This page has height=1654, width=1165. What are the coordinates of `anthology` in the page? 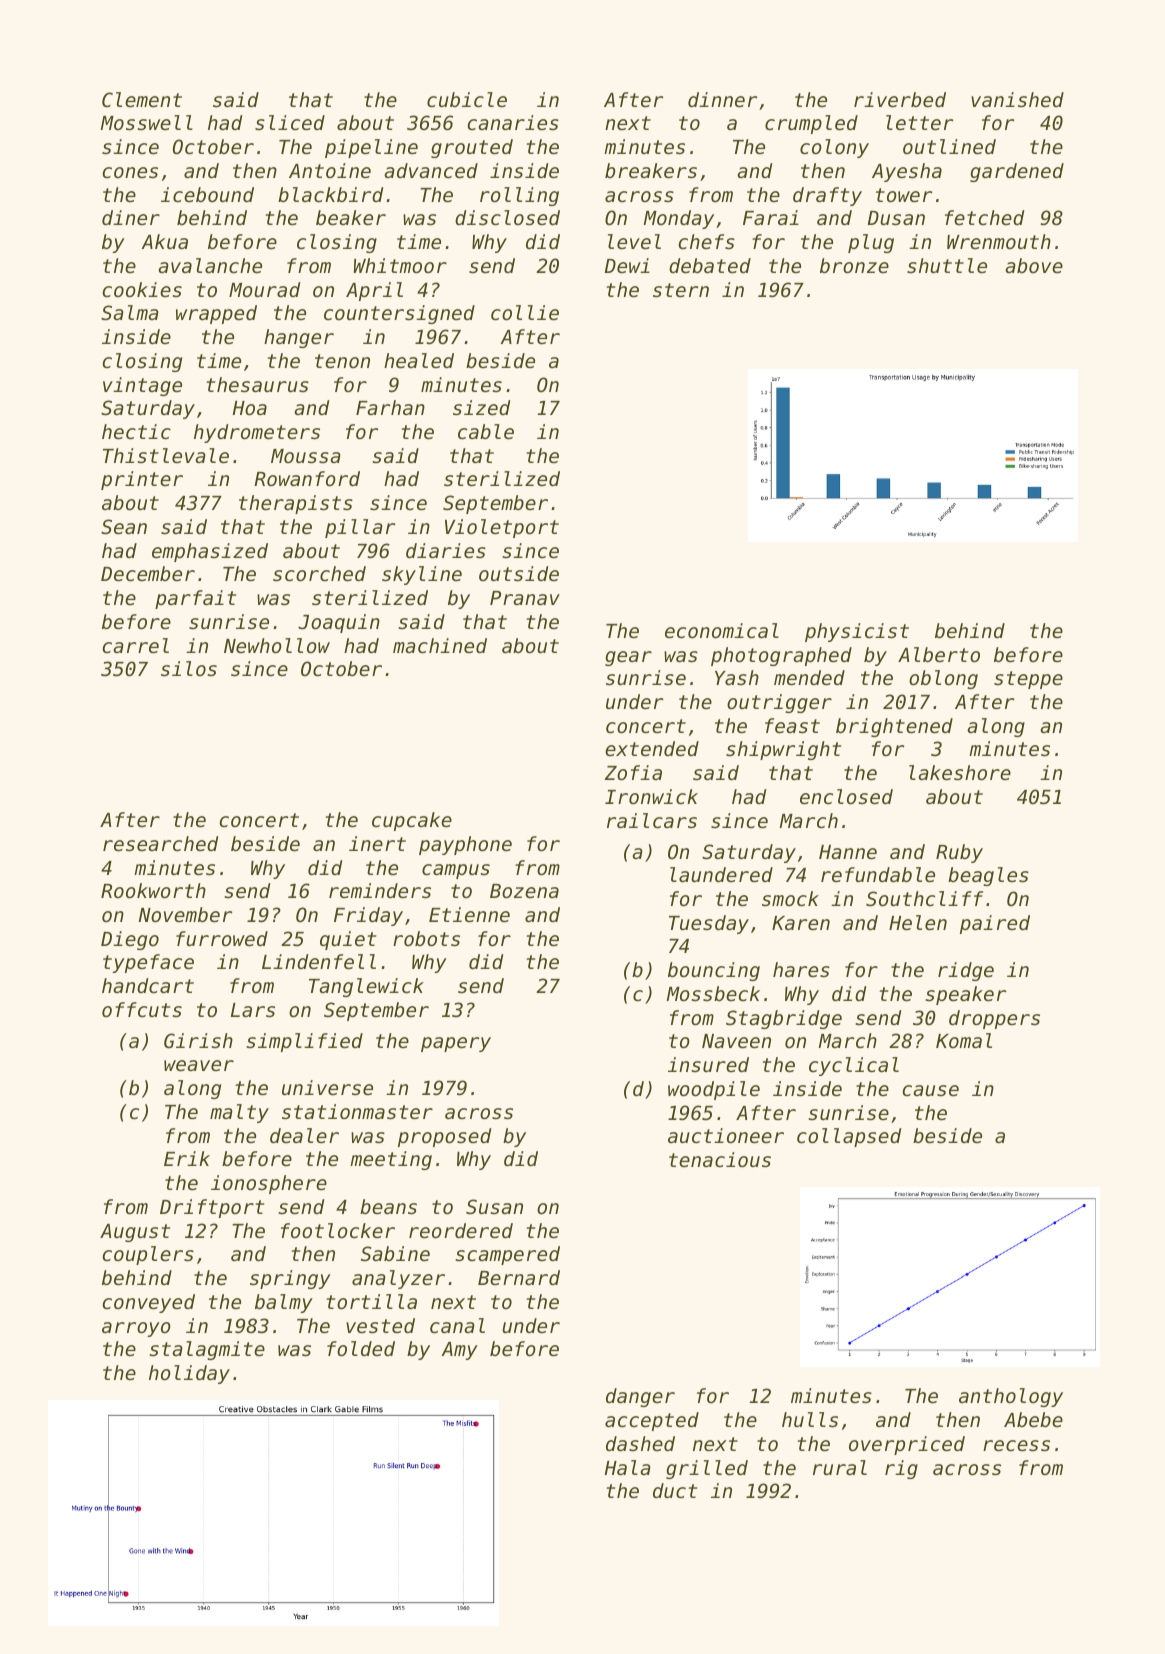 It's located at (1011, 1397).
